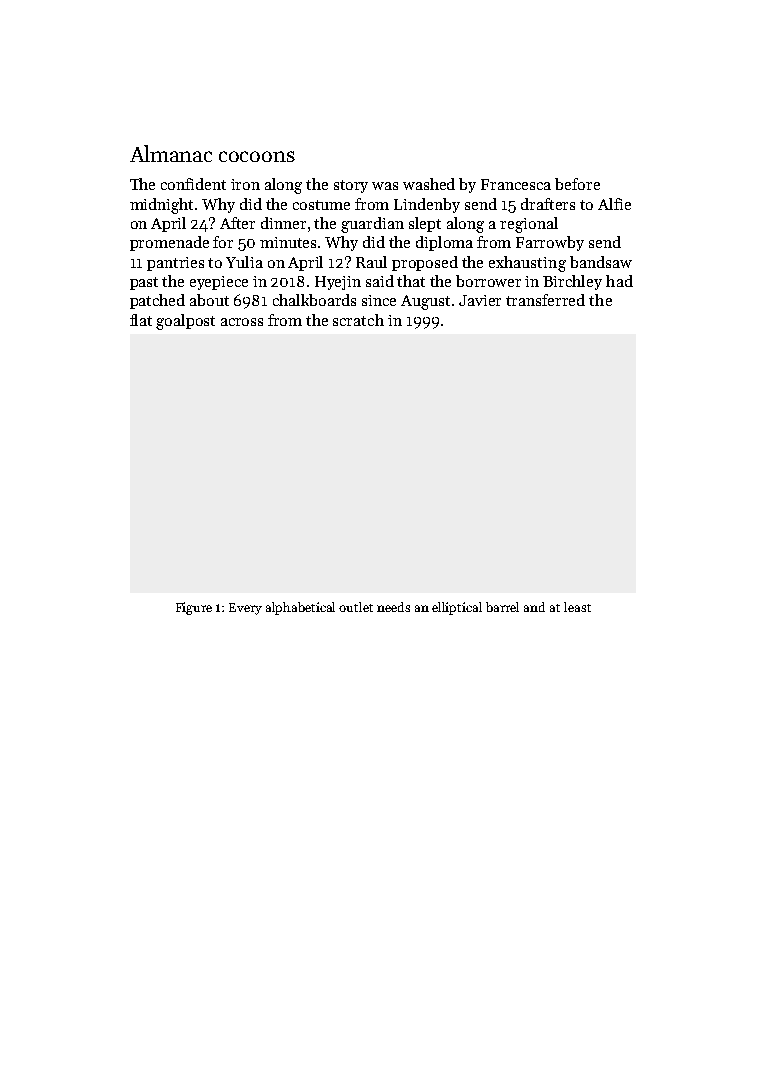  I want to click on needs, so click(393, 607).
